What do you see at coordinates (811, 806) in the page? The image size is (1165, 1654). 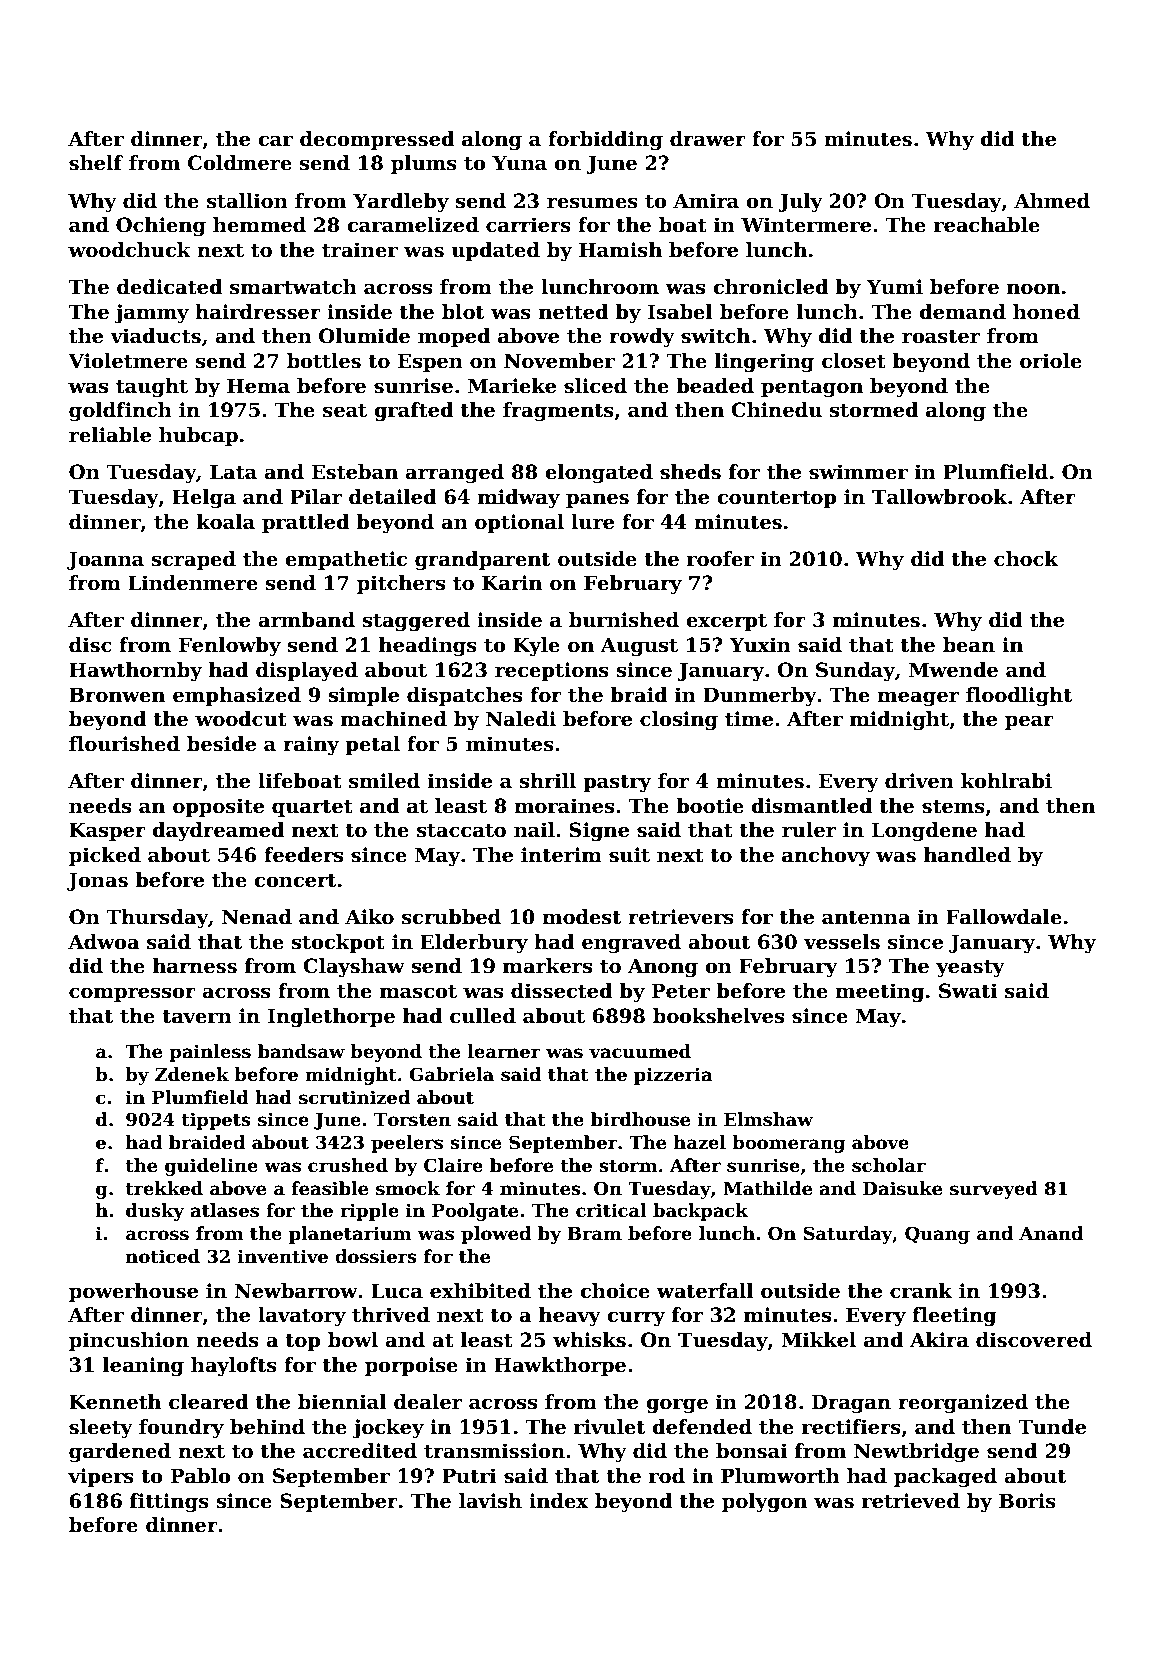 I see `dismantled` at bounding box center [811, 806].
